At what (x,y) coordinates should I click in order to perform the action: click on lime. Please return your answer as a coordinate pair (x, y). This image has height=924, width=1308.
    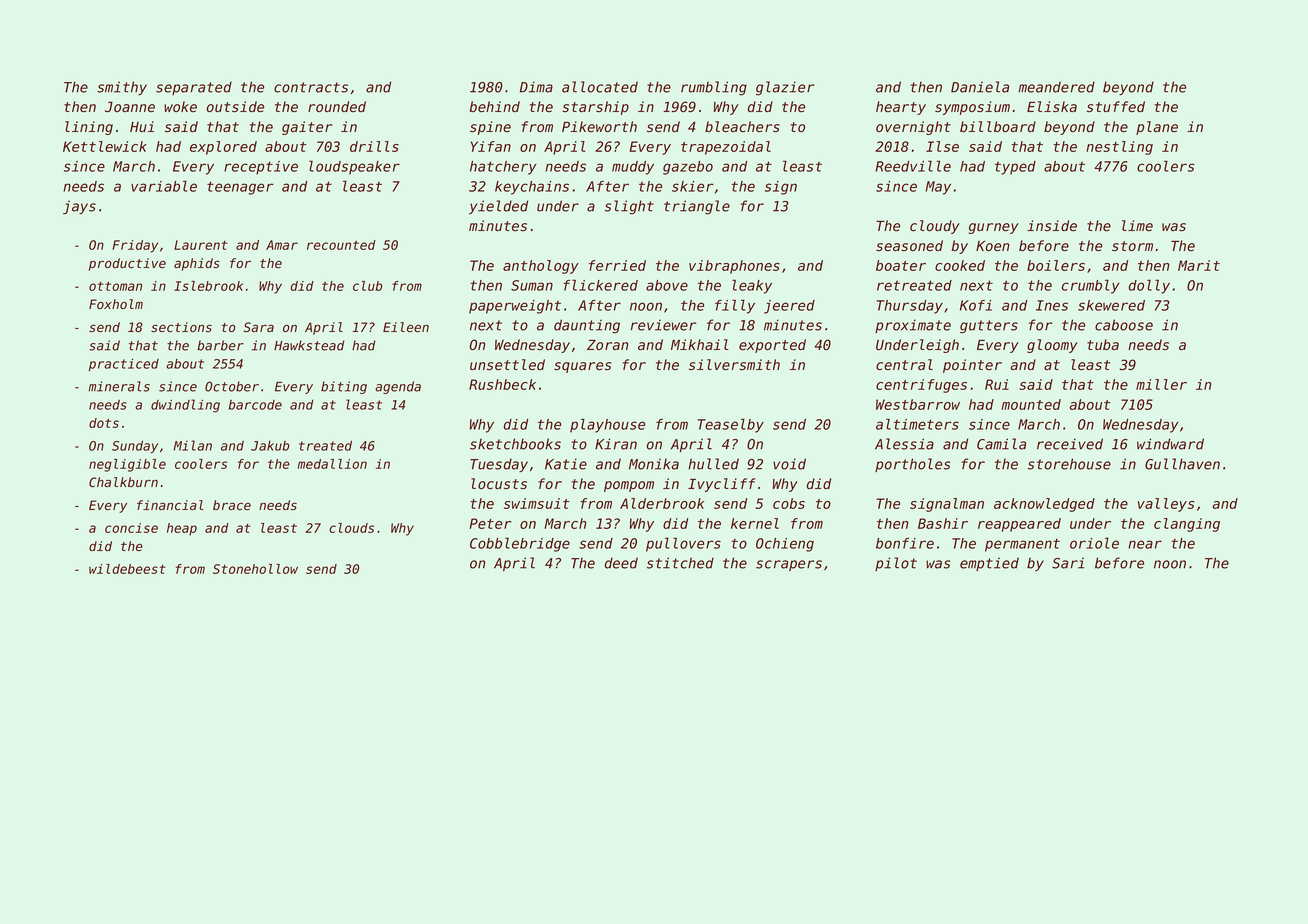
    Looking at the image, I should click on (1137, 225).
